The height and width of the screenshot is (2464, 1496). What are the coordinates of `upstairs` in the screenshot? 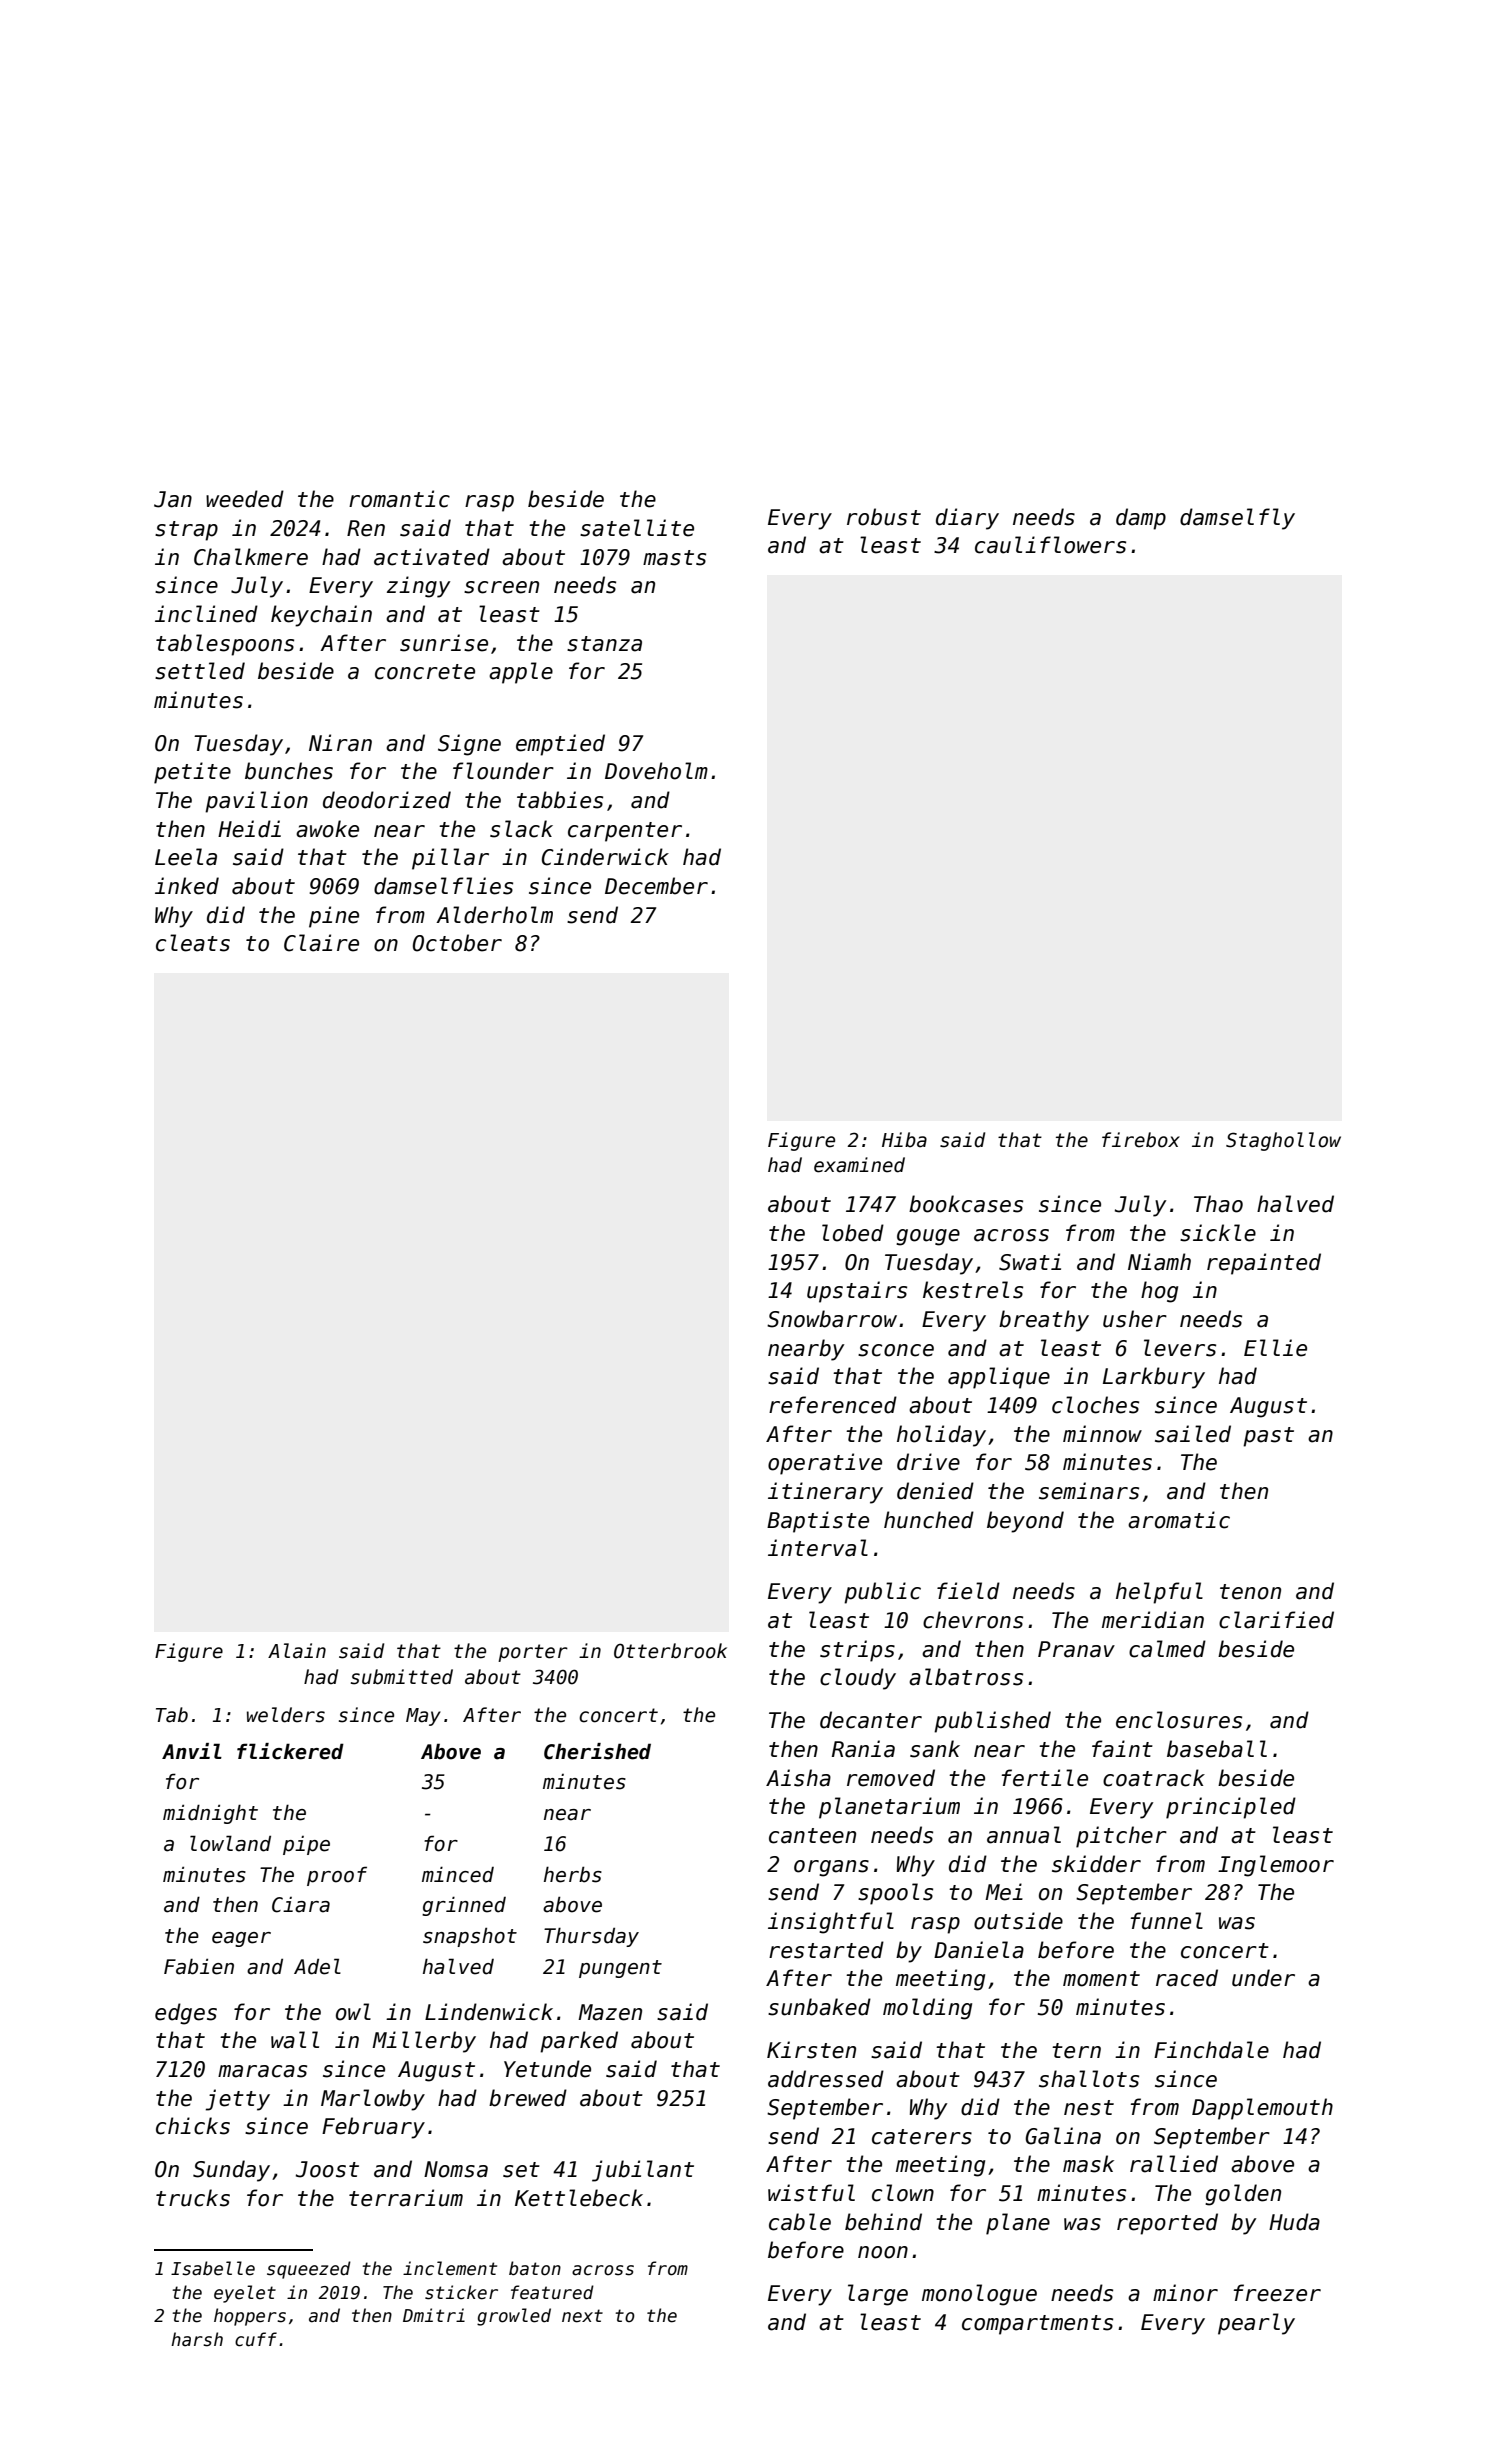 It's located at (857, 1292).
